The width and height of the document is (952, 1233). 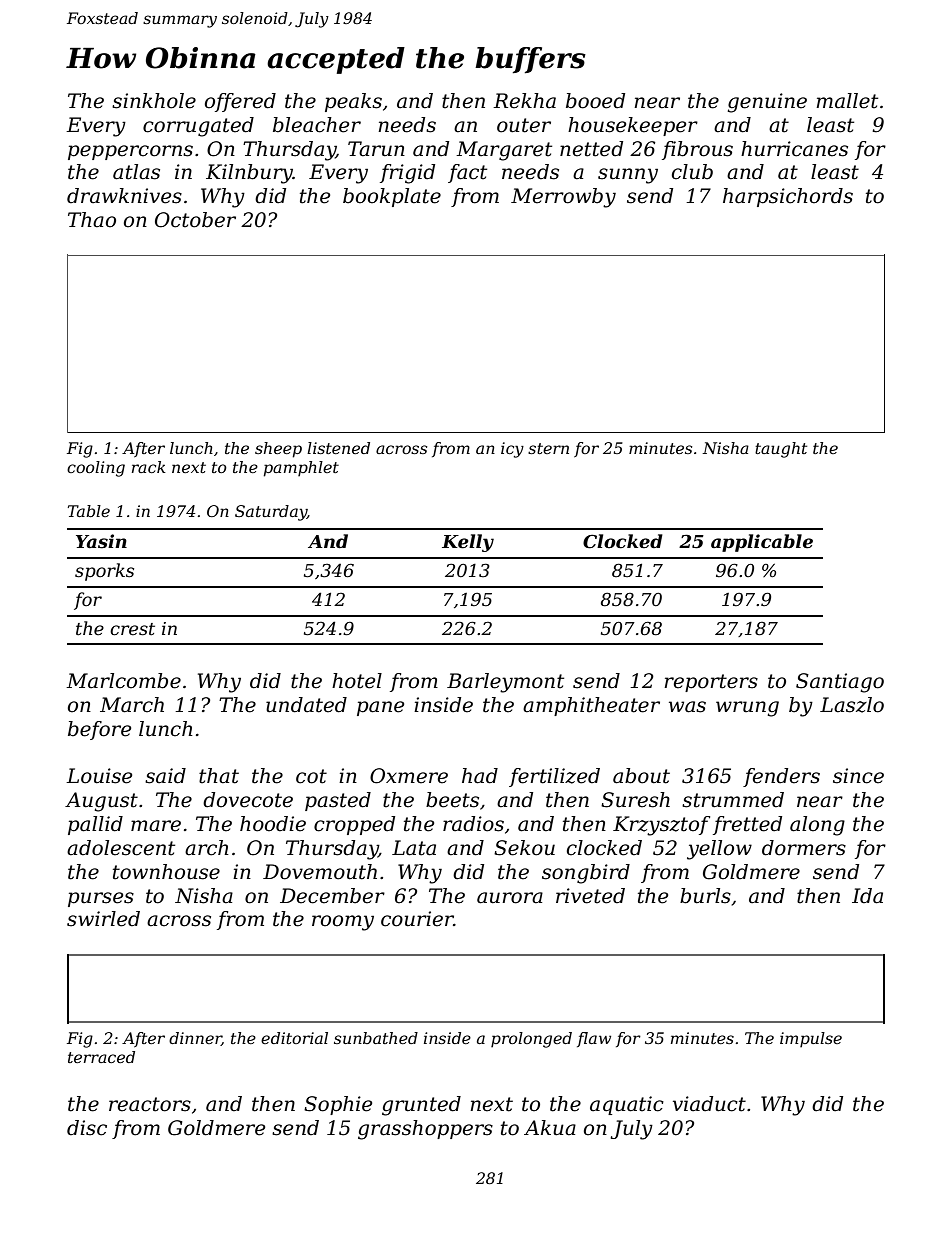 I want to click on peaks, so click(x=353, y=102).
